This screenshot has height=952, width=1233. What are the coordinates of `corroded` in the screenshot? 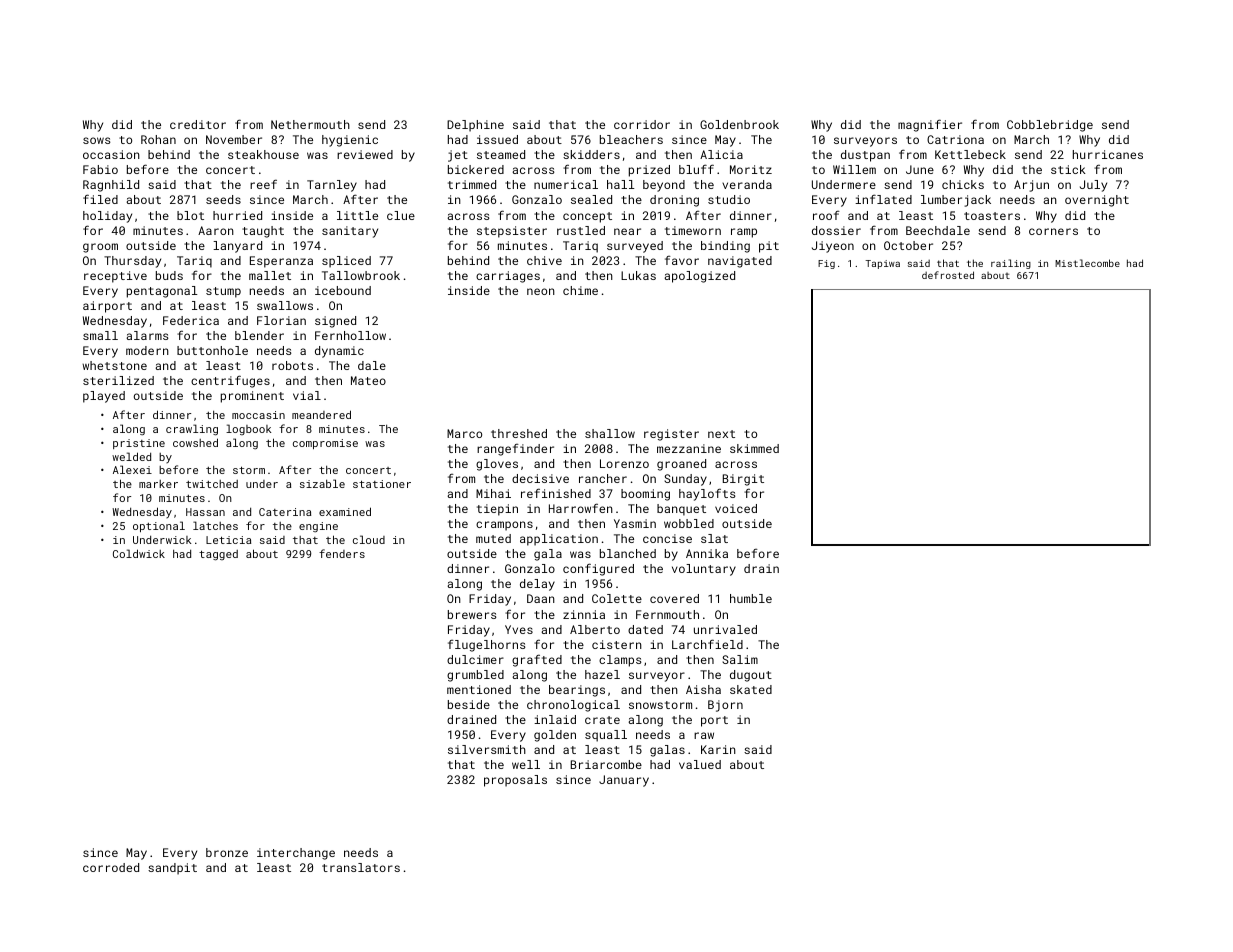 It's located at (111, 867).
